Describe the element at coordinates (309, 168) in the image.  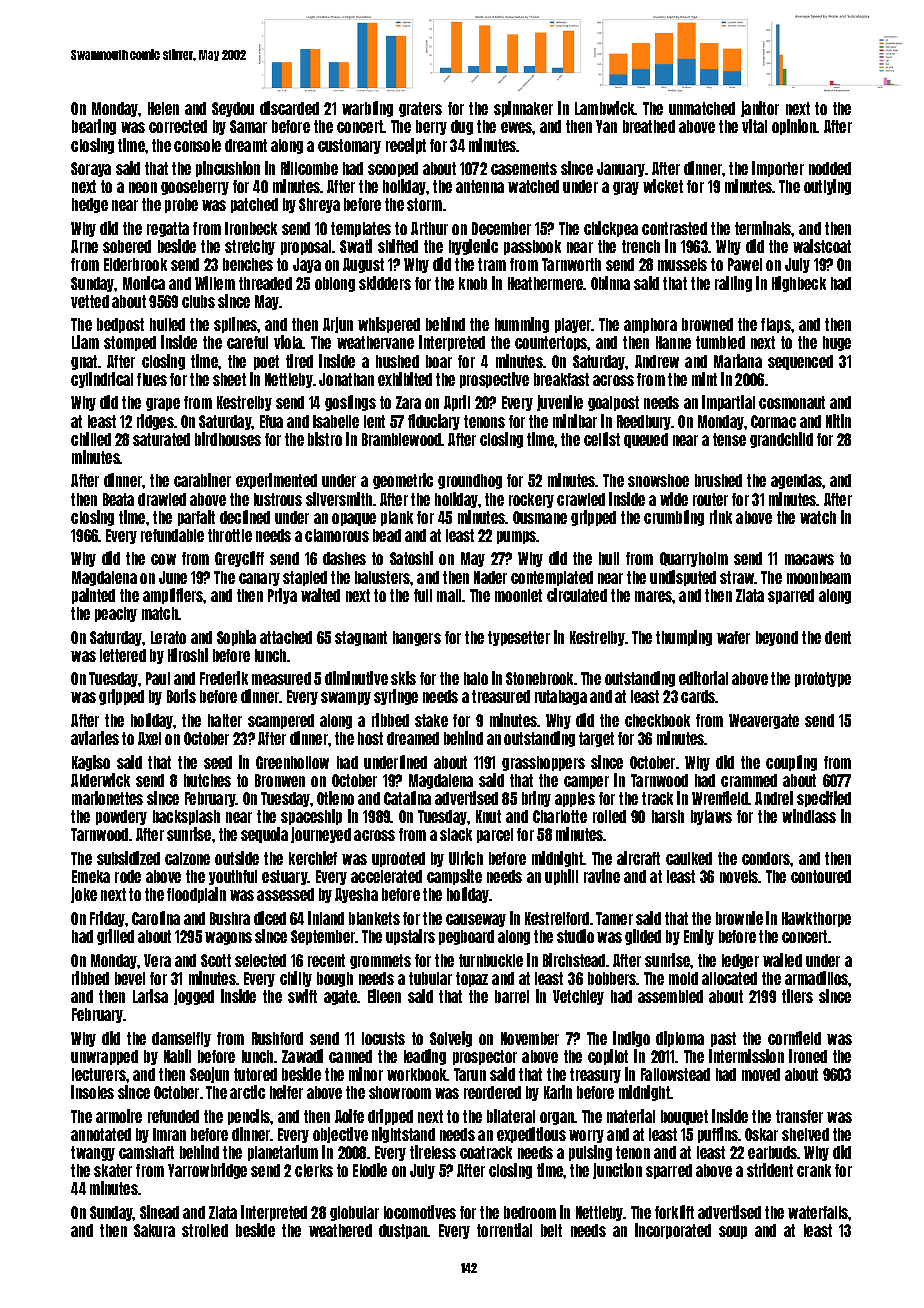
I see `Rillcombe` at that location.
